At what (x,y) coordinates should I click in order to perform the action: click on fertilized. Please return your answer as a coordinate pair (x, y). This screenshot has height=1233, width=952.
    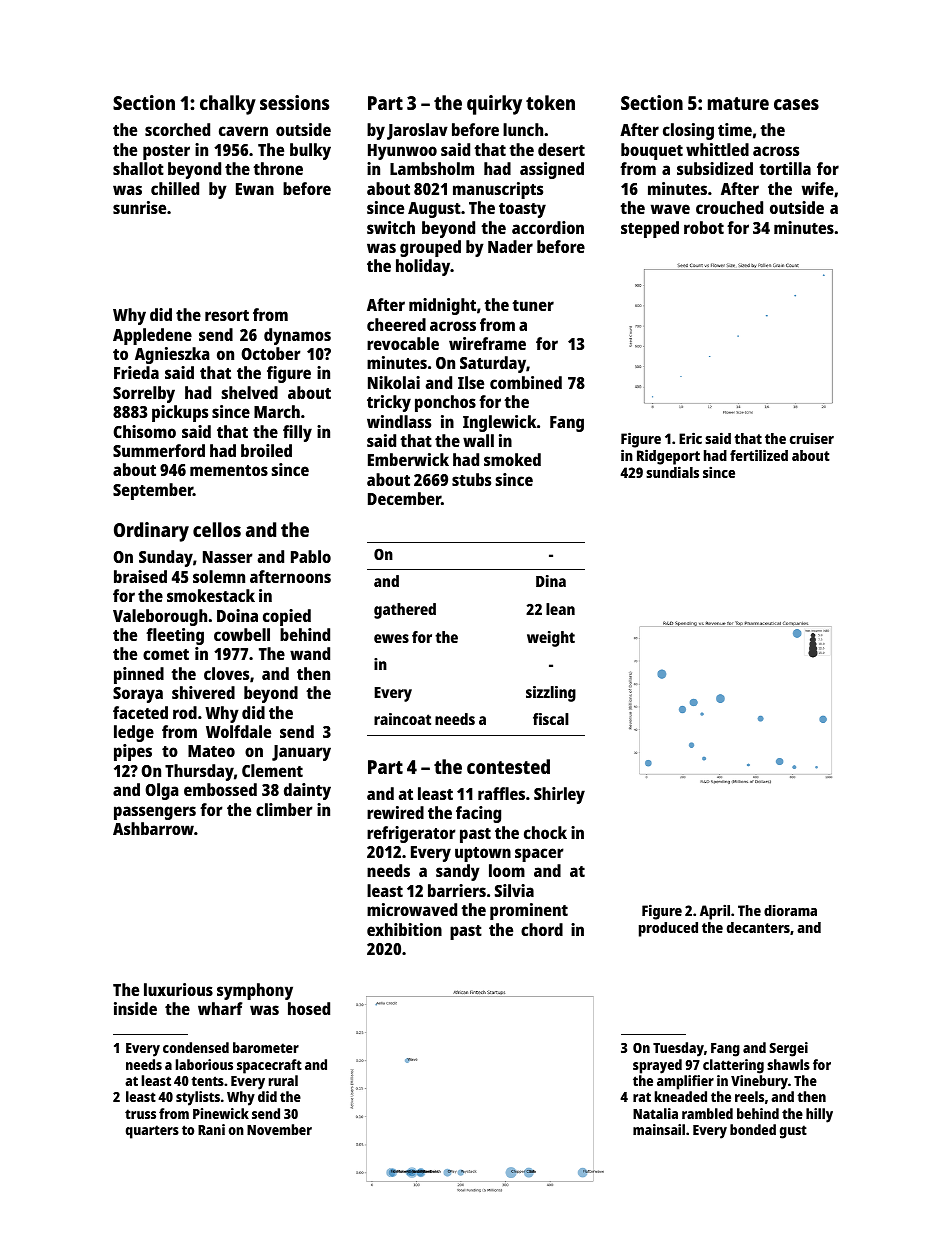
    Looking at the image, I should click on (759, 455).
